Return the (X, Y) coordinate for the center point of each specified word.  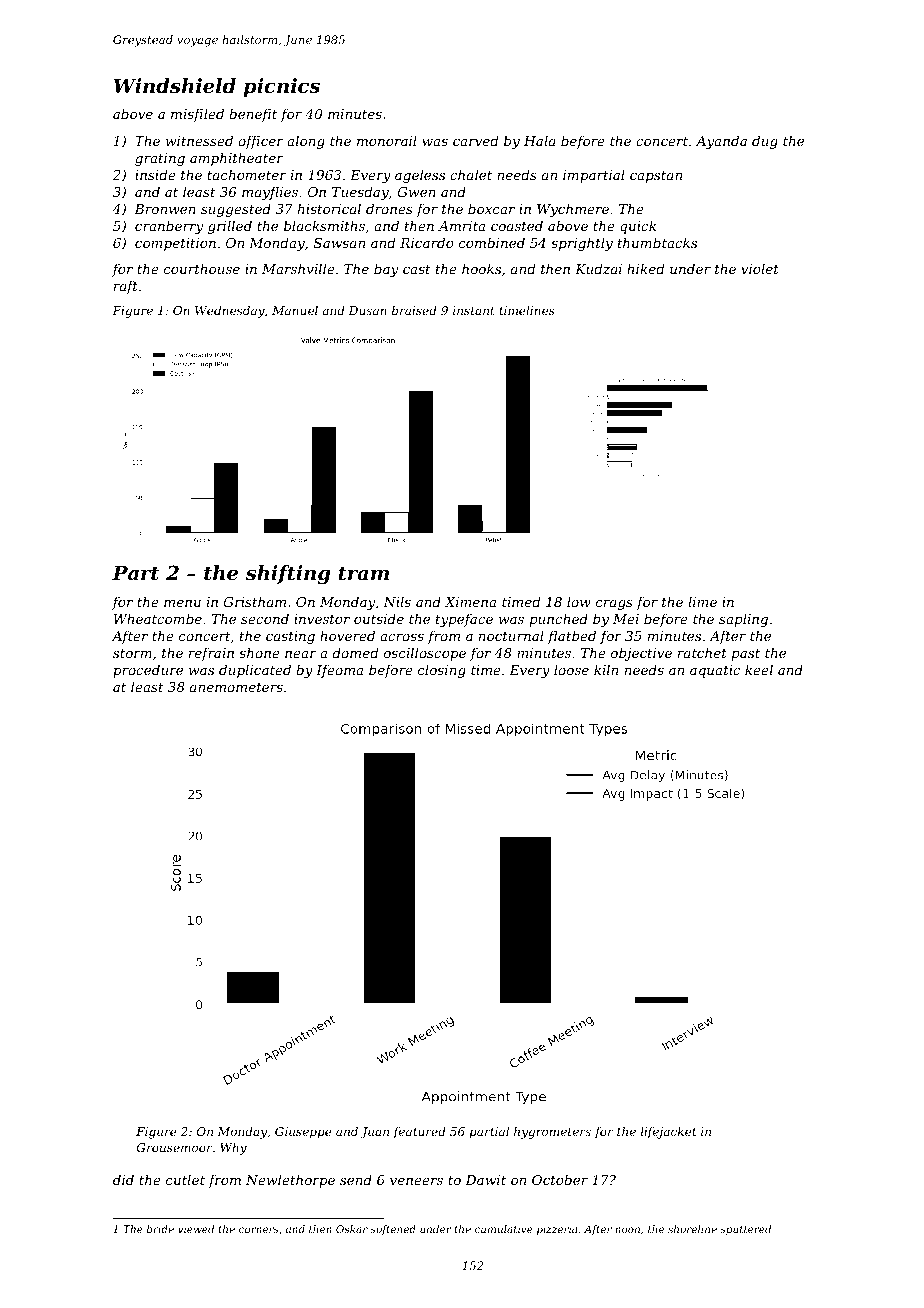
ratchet (702, 652)
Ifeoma (339, 671)
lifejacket (668, 1133)
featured (419, 1133)
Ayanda (721, 142)
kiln (606, 669)
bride (160, 1229)
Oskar (352, 1229)
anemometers (236, 687)
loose (571, 669)
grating (160, 159)
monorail (387, 140)
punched (558, 620)
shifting (288, 575)
